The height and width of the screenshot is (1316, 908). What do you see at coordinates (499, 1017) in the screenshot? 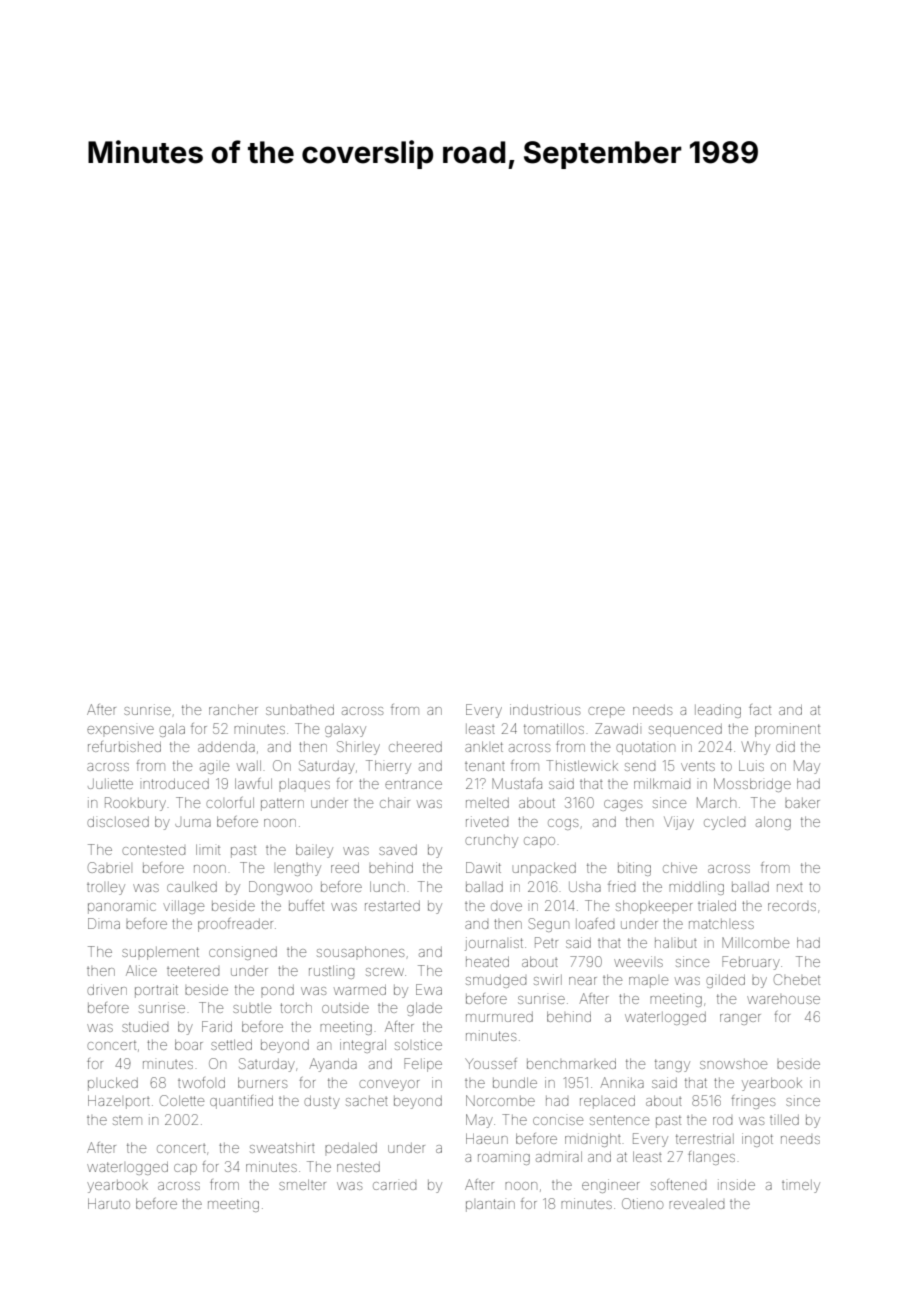
I see `murmured` at bounding box center [499, 1017].
